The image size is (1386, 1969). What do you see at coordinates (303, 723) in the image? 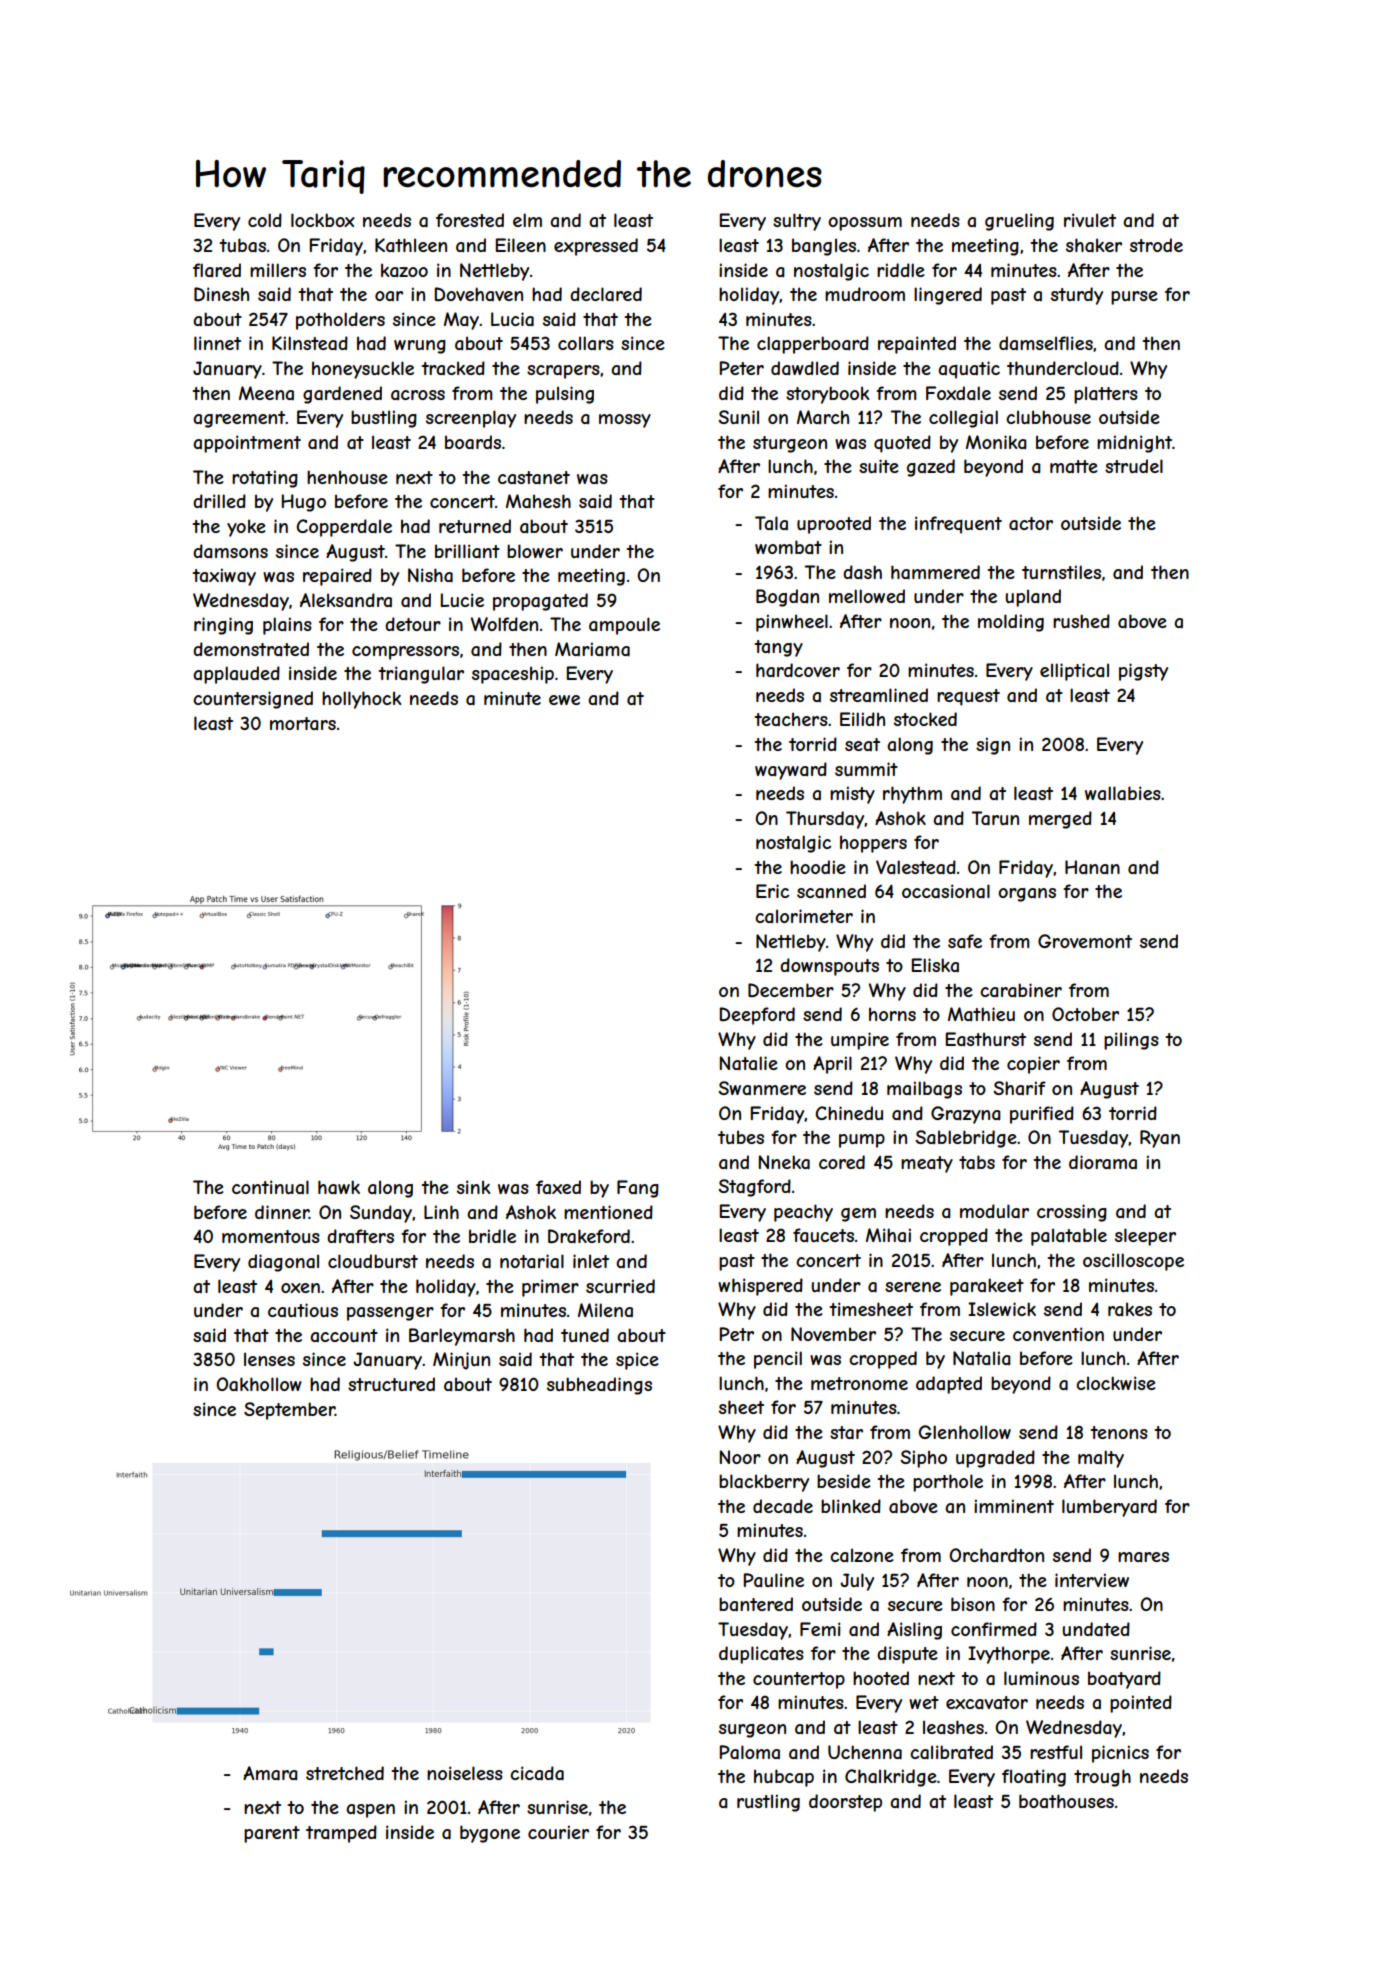
I see `mortars` at bounding box center [303, 723].
